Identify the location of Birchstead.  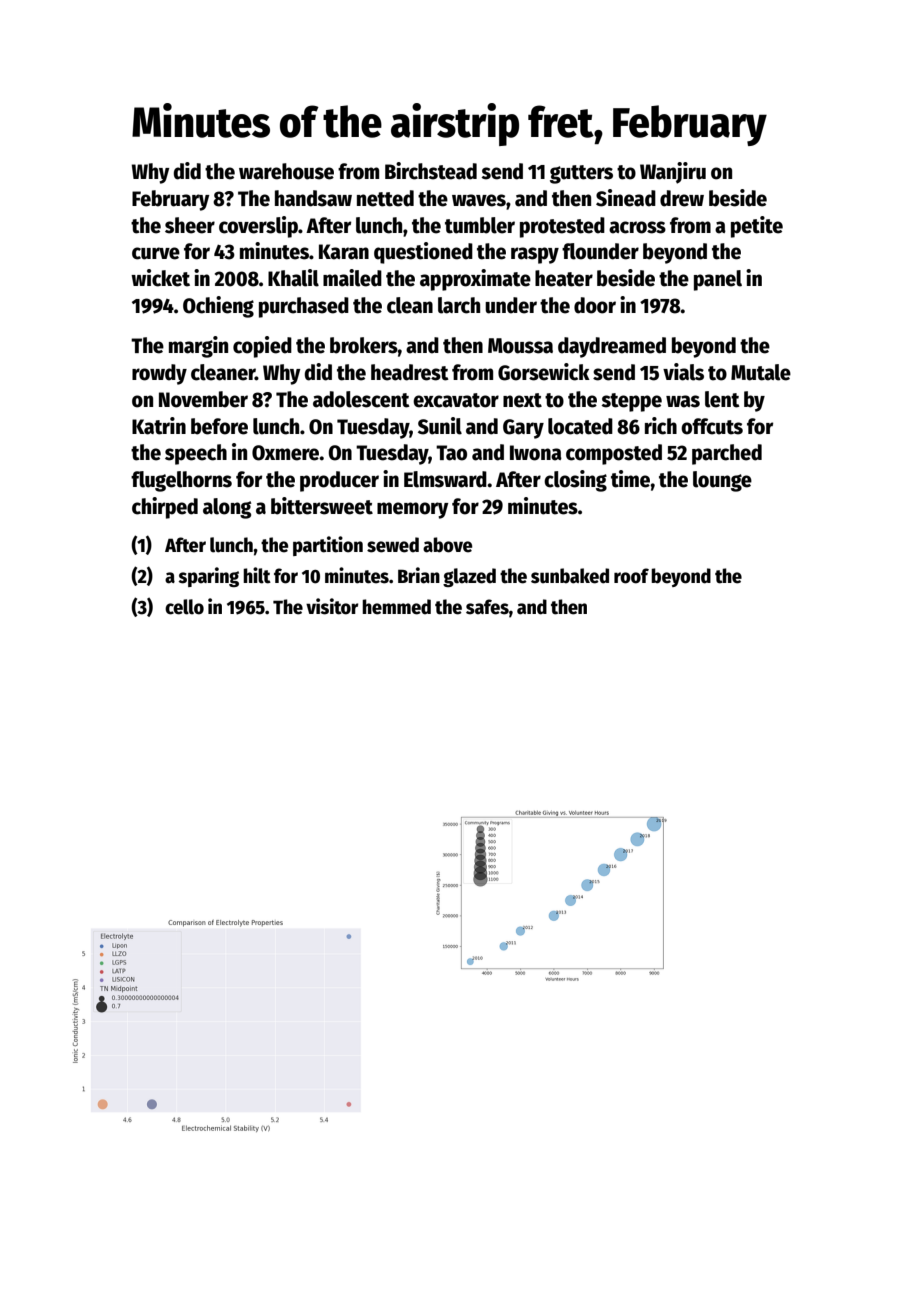
(431, 171).
